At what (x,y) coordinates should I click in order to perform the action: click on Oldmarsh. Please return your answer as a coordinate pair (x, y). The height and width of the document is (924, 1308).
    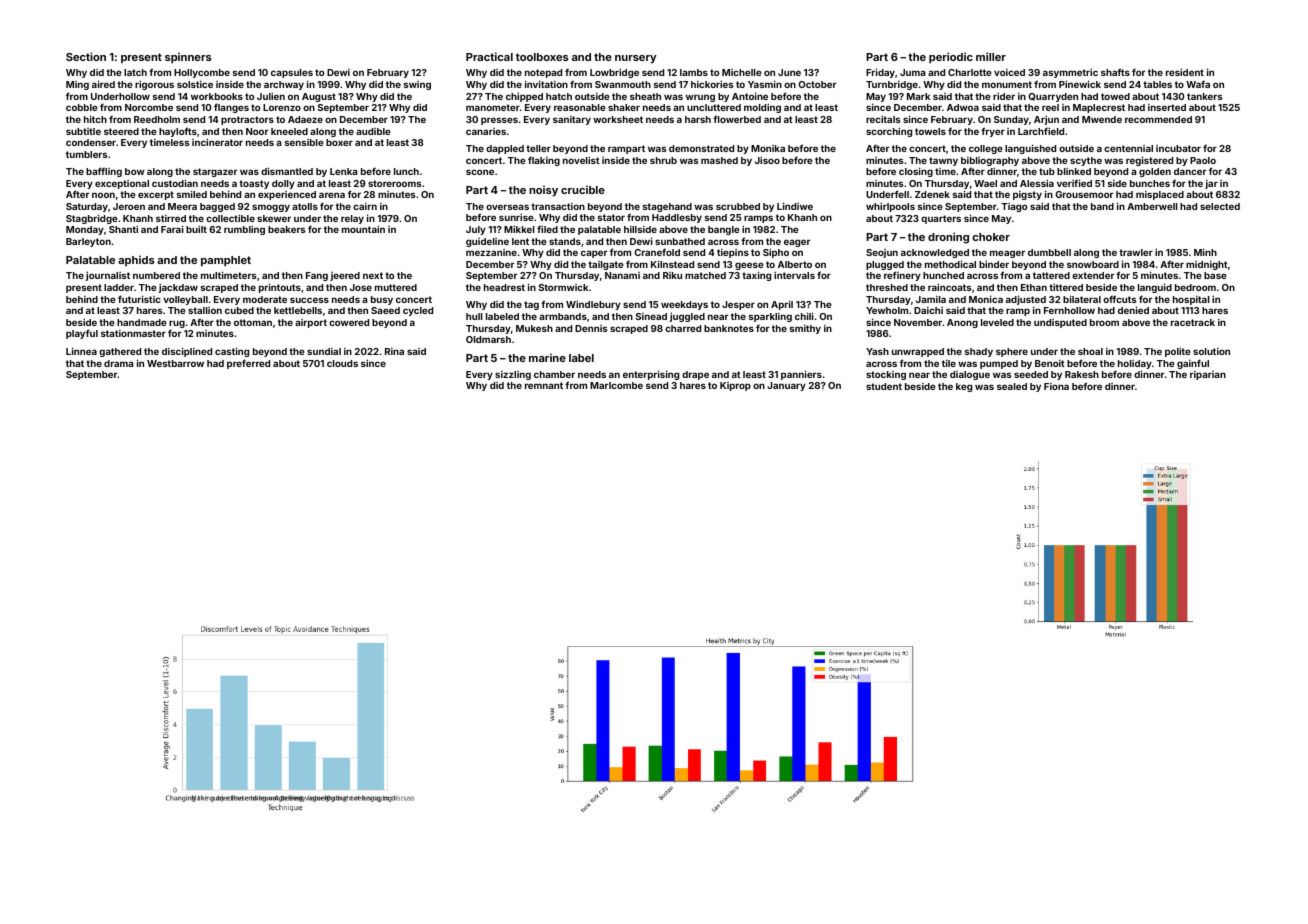
    Looking at the image, I should click on (488, 339).
